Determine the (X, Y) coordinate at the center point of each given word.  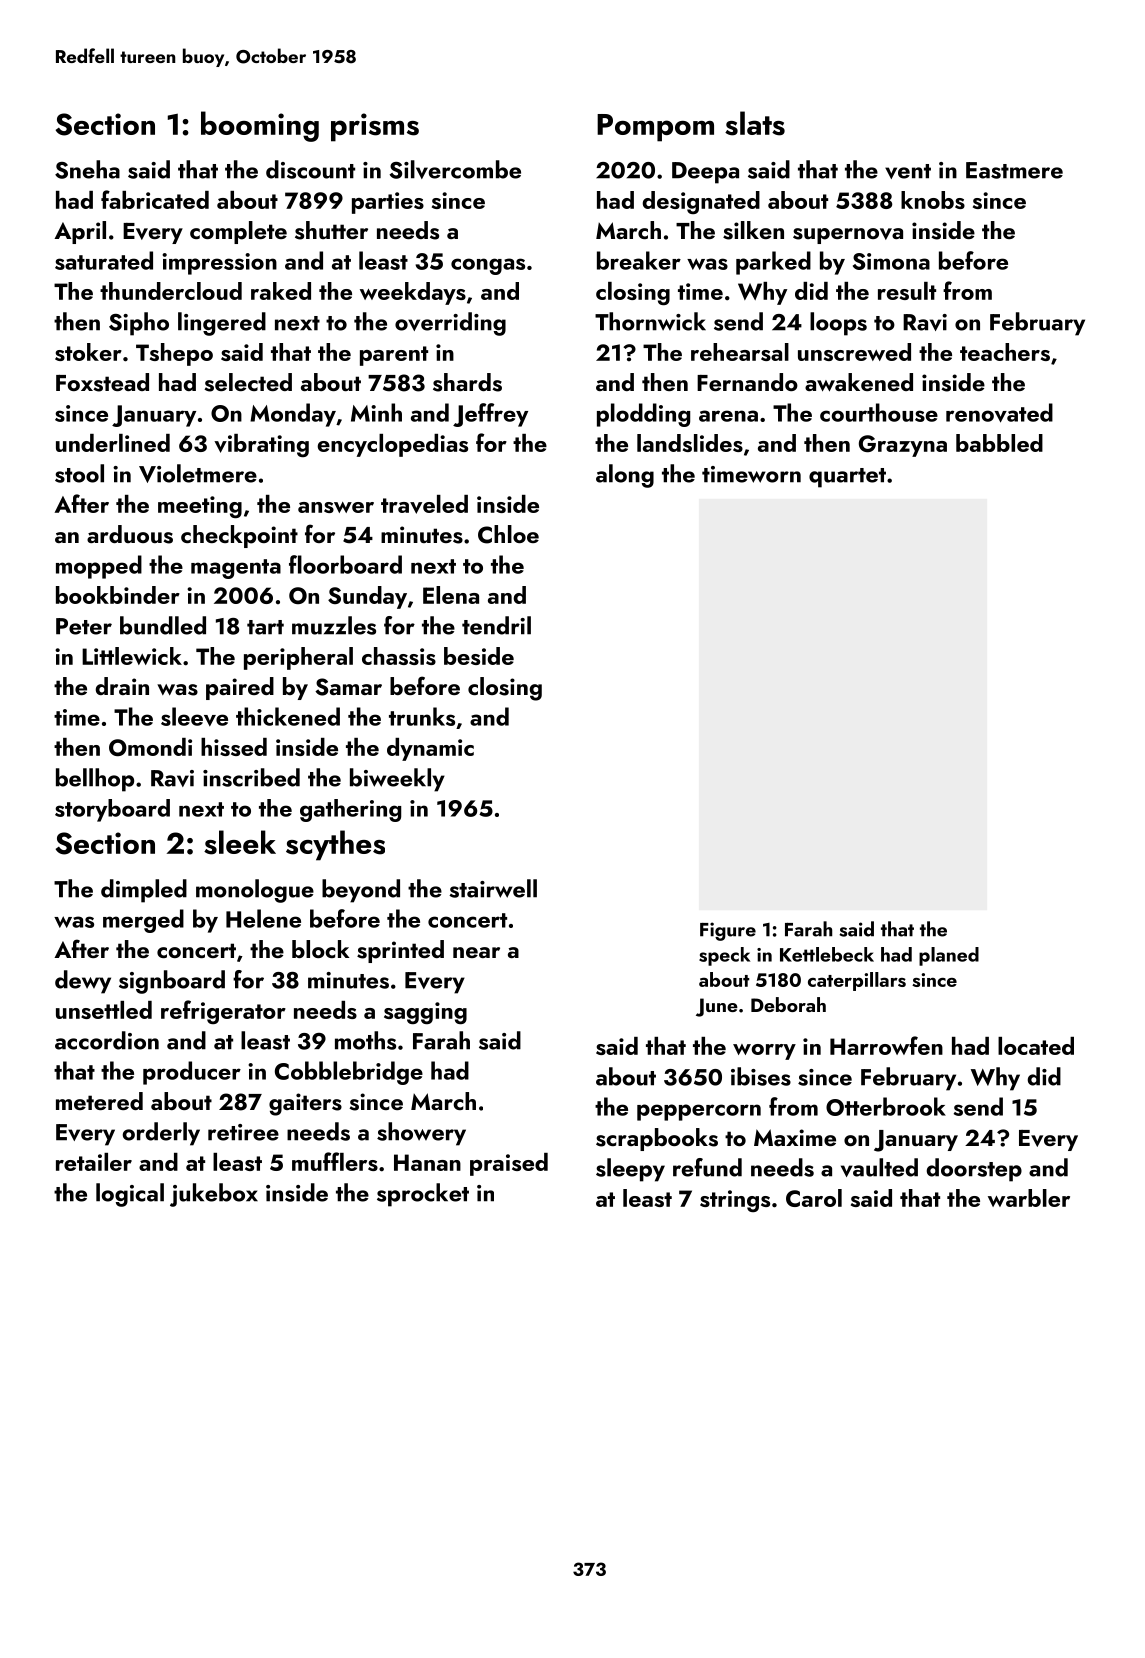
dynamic (430, 749)
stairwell (493, 888)
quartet (847, 478)
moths (365, 1040)
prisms (375, 127)
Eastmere (1014, 170)
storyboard (112, 810)
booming (260, 126)
